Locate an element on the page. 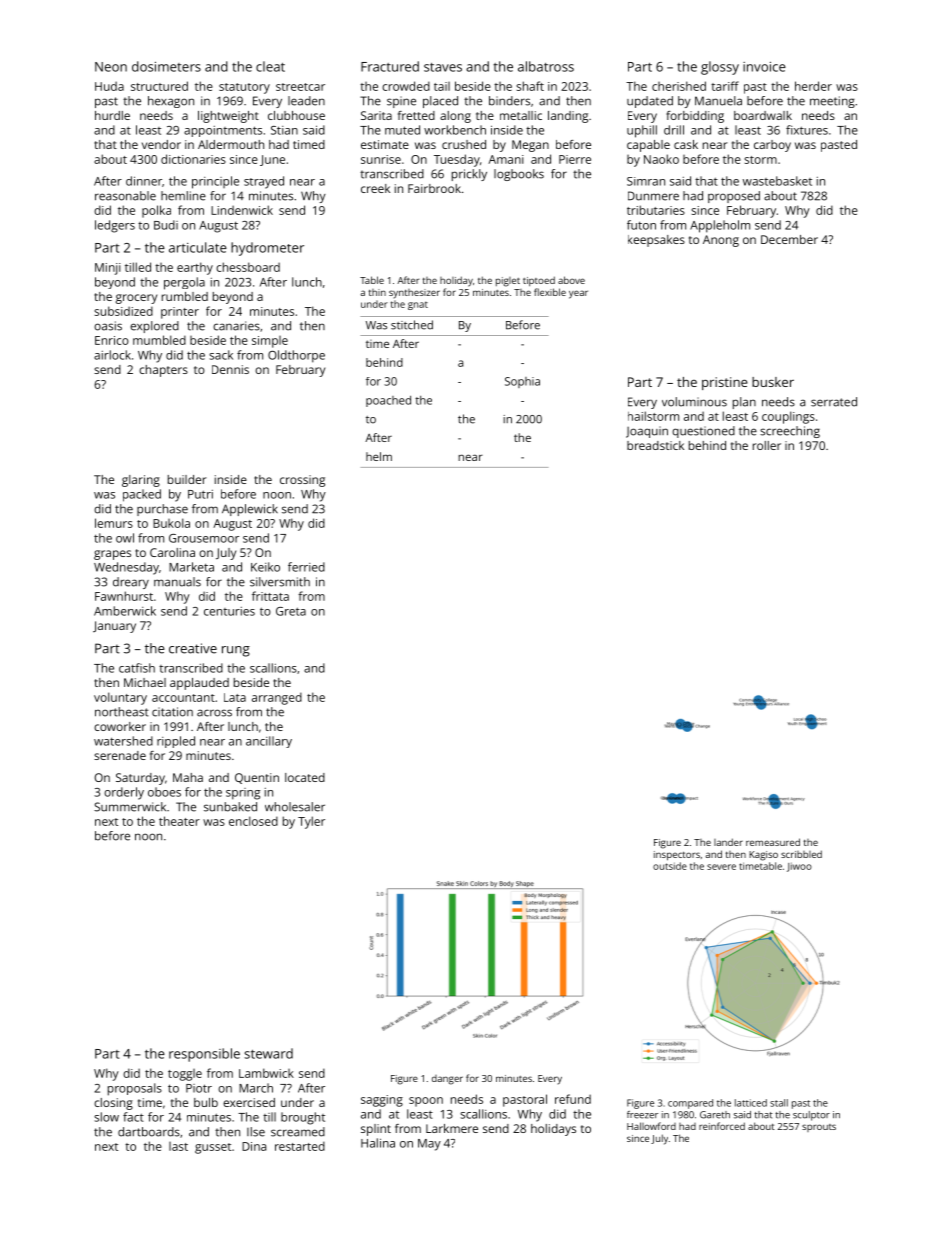 This page has height=1233, width=952. futon is located at coordinates (641, 225).
